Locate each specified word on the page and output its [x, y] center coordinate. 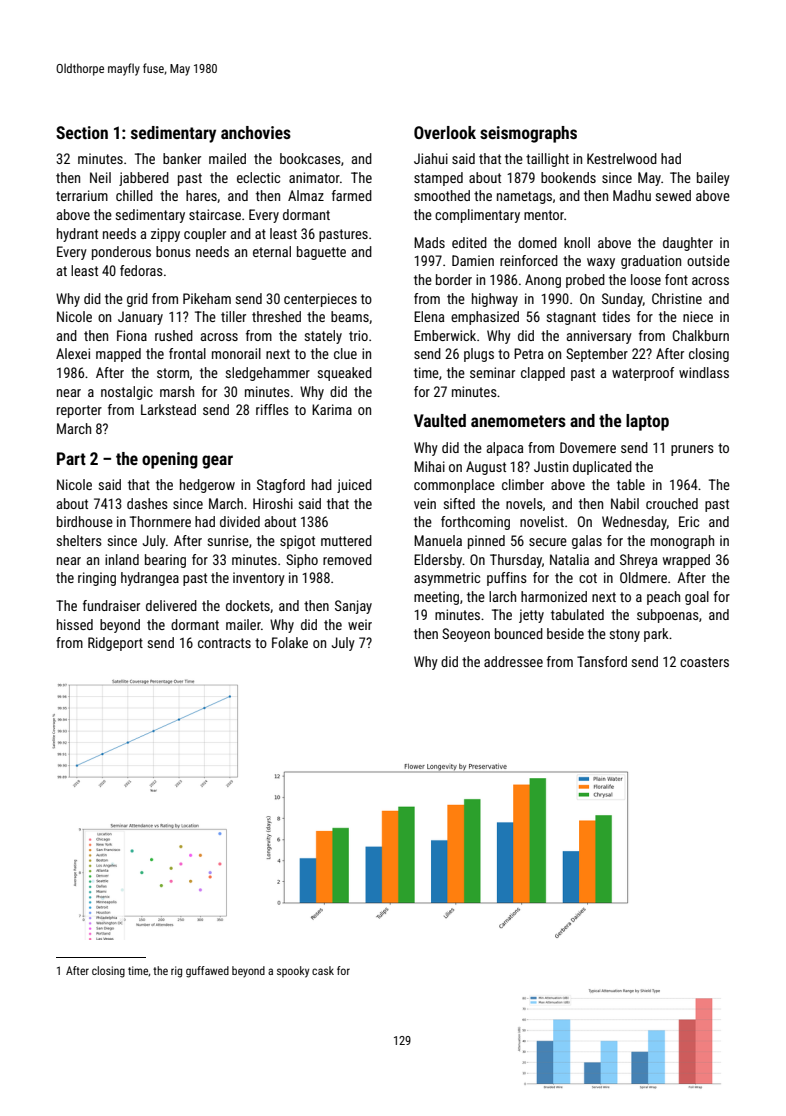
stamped [438, 179]
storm [173, 373]
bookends [568, 177]
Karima [332, 409]
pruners [692, 450]
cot [588, 578]
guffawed [207, 972]
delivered [171, 605]
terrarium [82, 195]
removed [347, 559]
